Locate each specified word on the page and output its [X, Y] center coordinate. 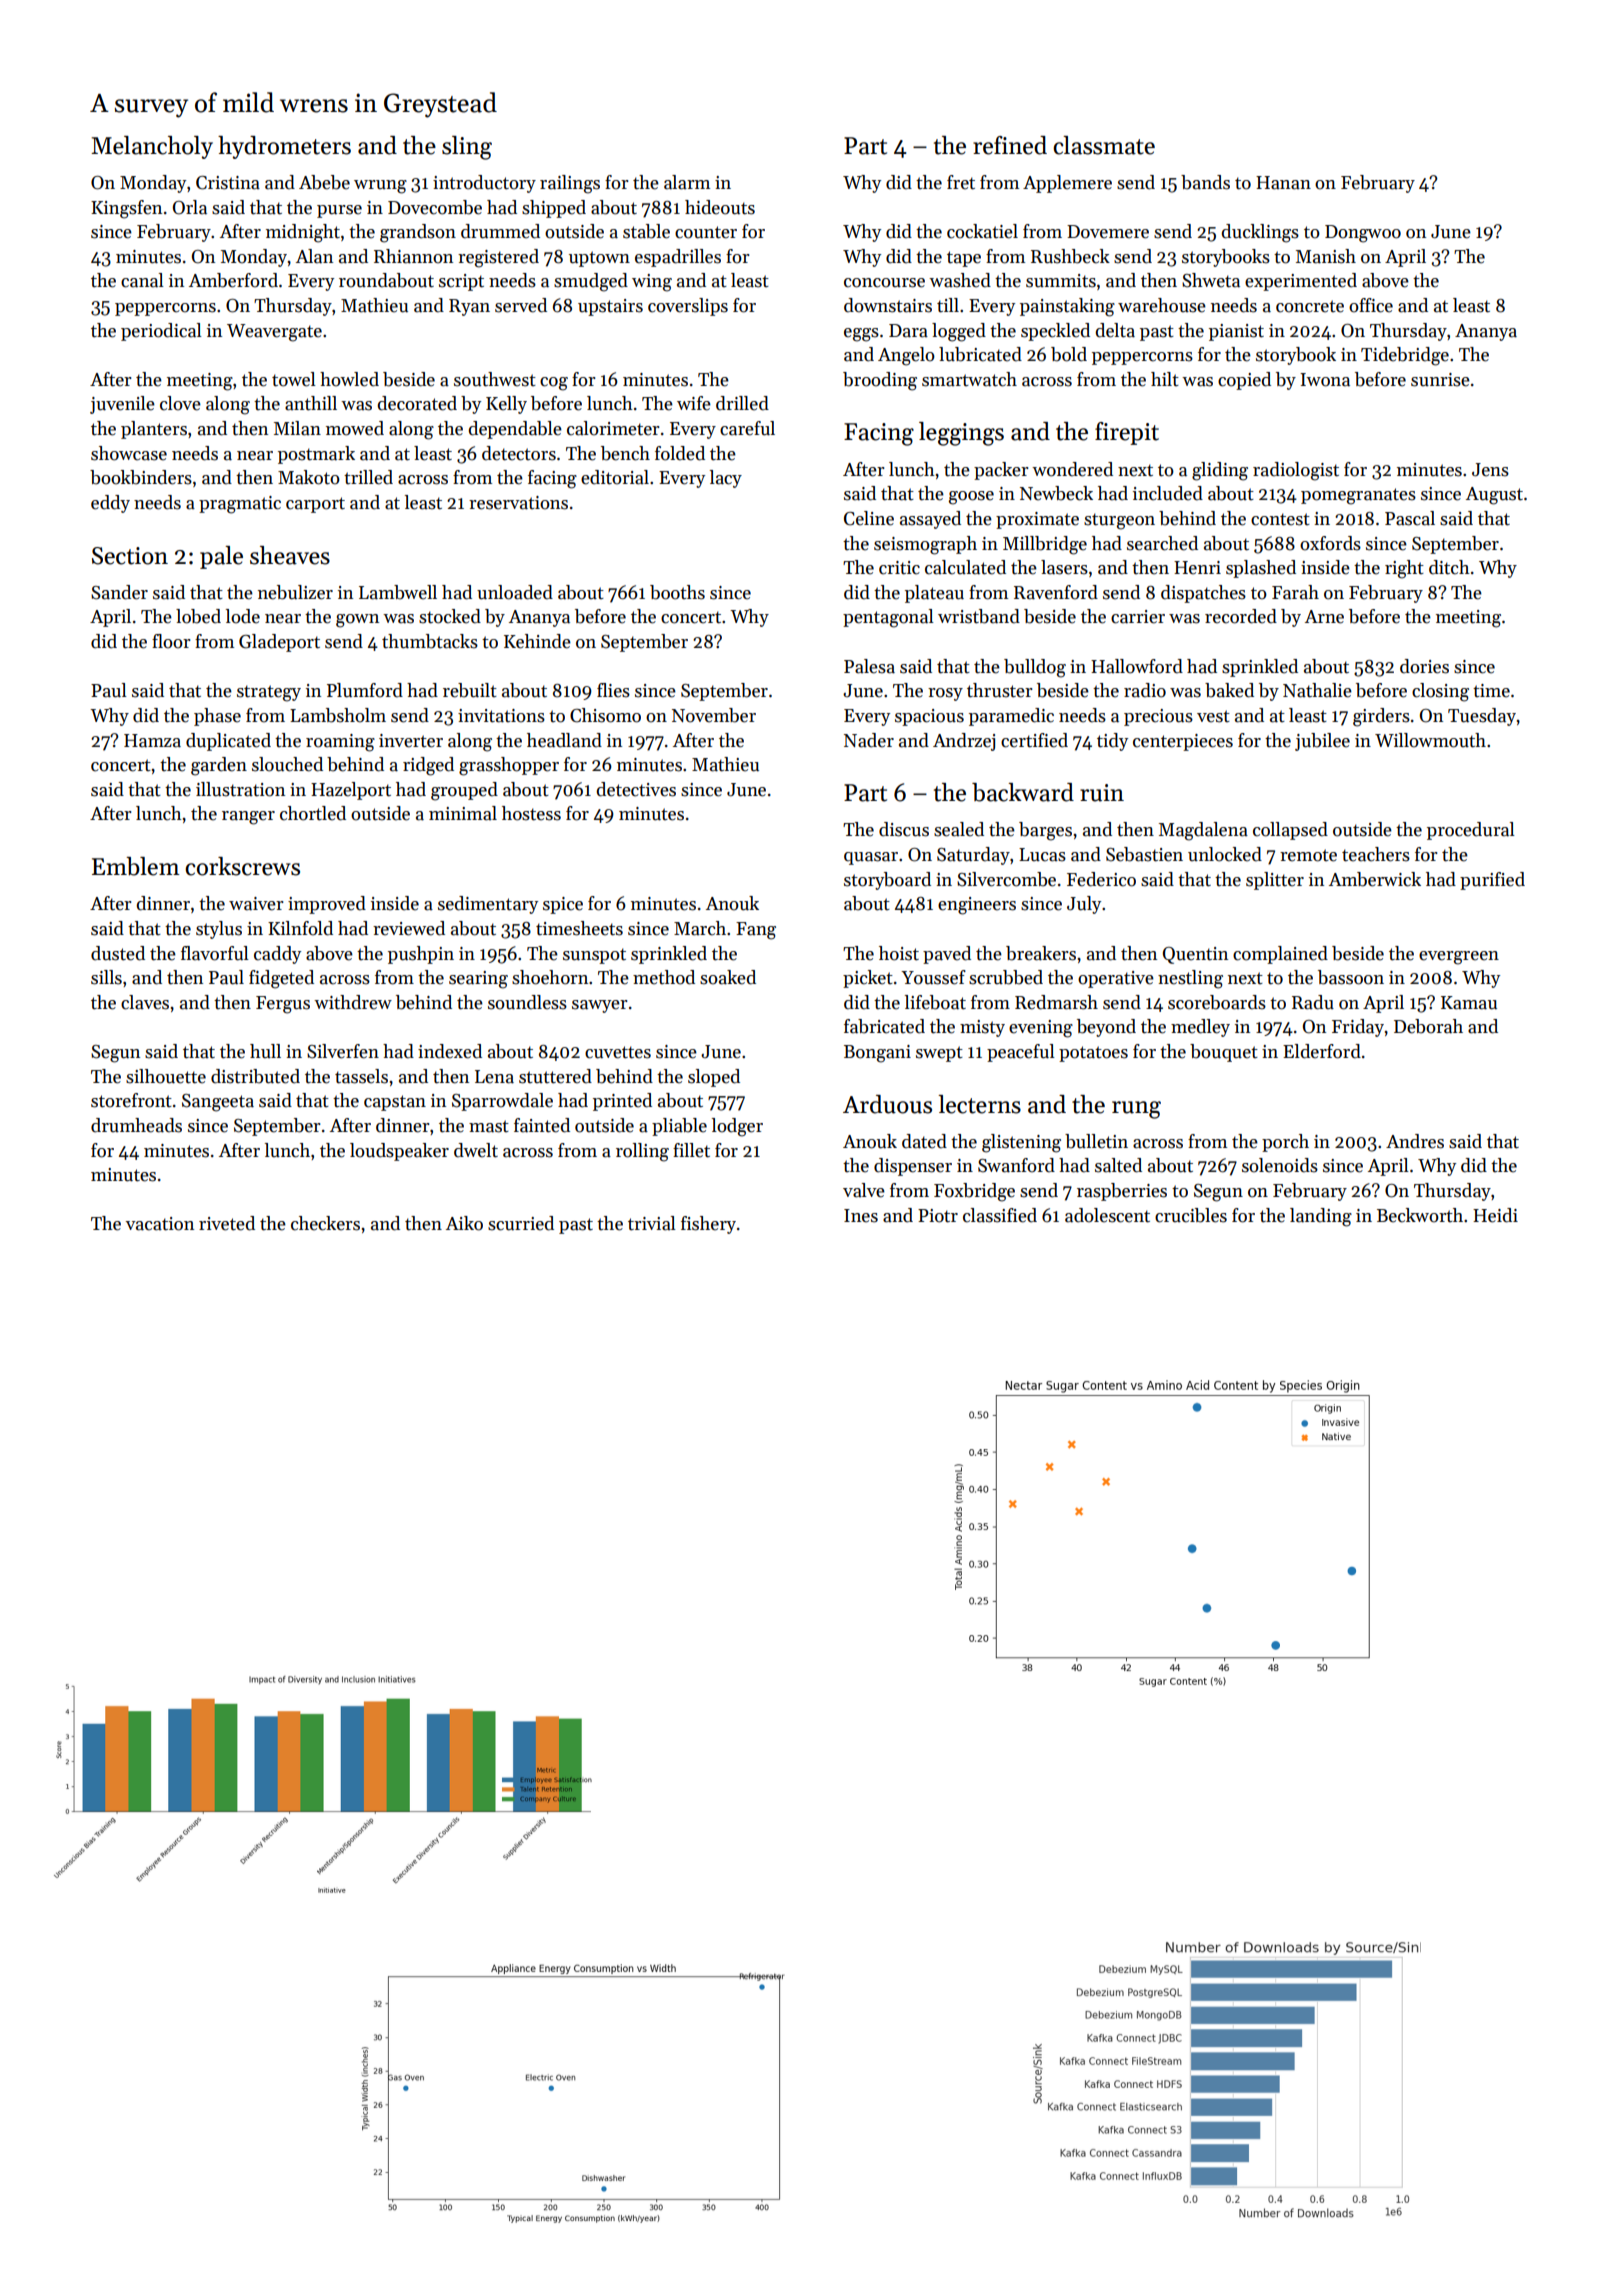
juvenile [122, 405]
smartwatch [969, 379]
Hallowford [1137, 666]
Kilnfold [300, 928]
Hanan [1283, 183]
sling [467, 148]
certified [1034, 740]
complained [1280, 955]
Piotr [938, 1216]
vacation [160, 1224]
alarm [687, 182]
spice [563, 905]
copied [1244, 381]
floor [171, 641]
